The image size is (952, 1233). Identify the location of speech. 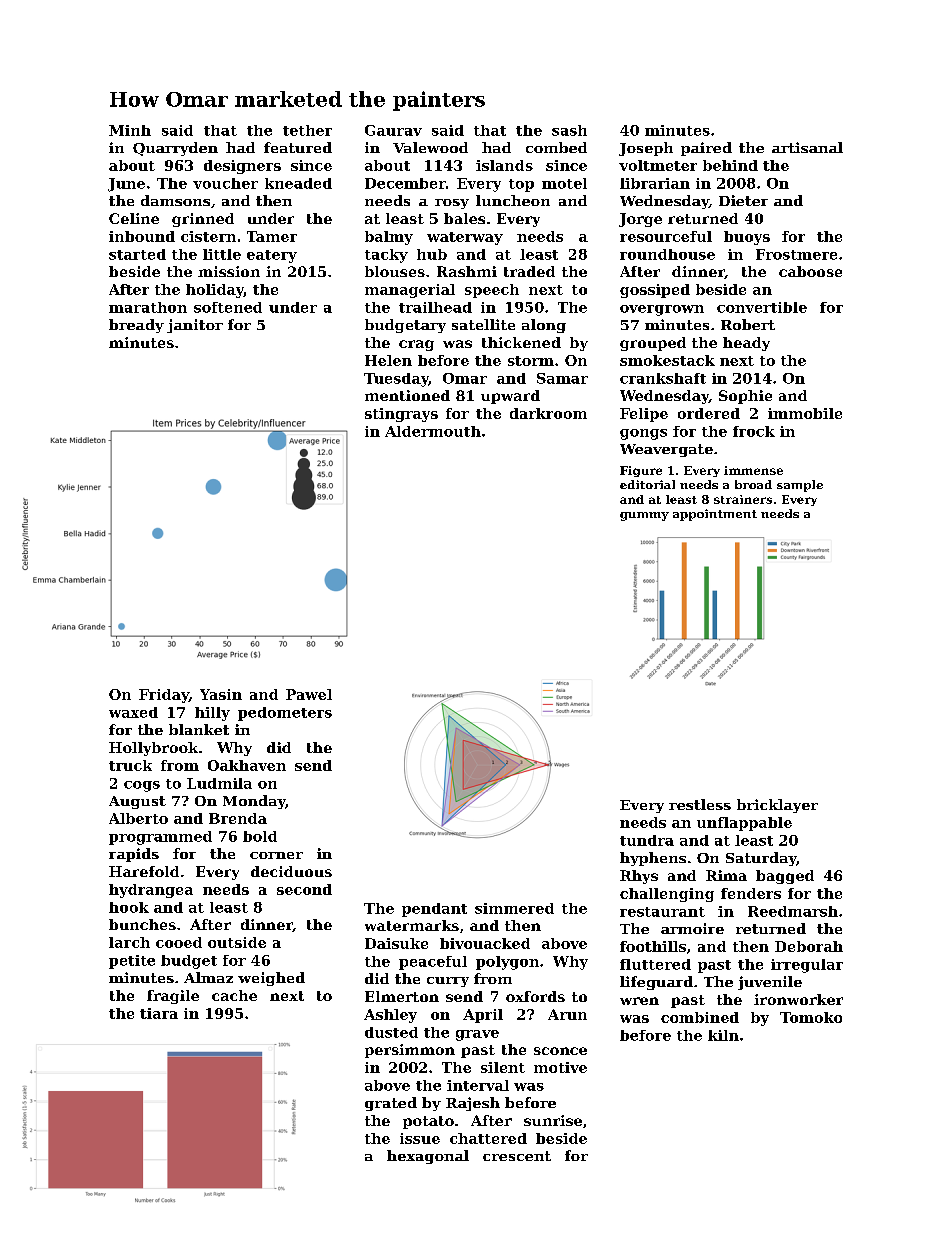
(492, 291).
